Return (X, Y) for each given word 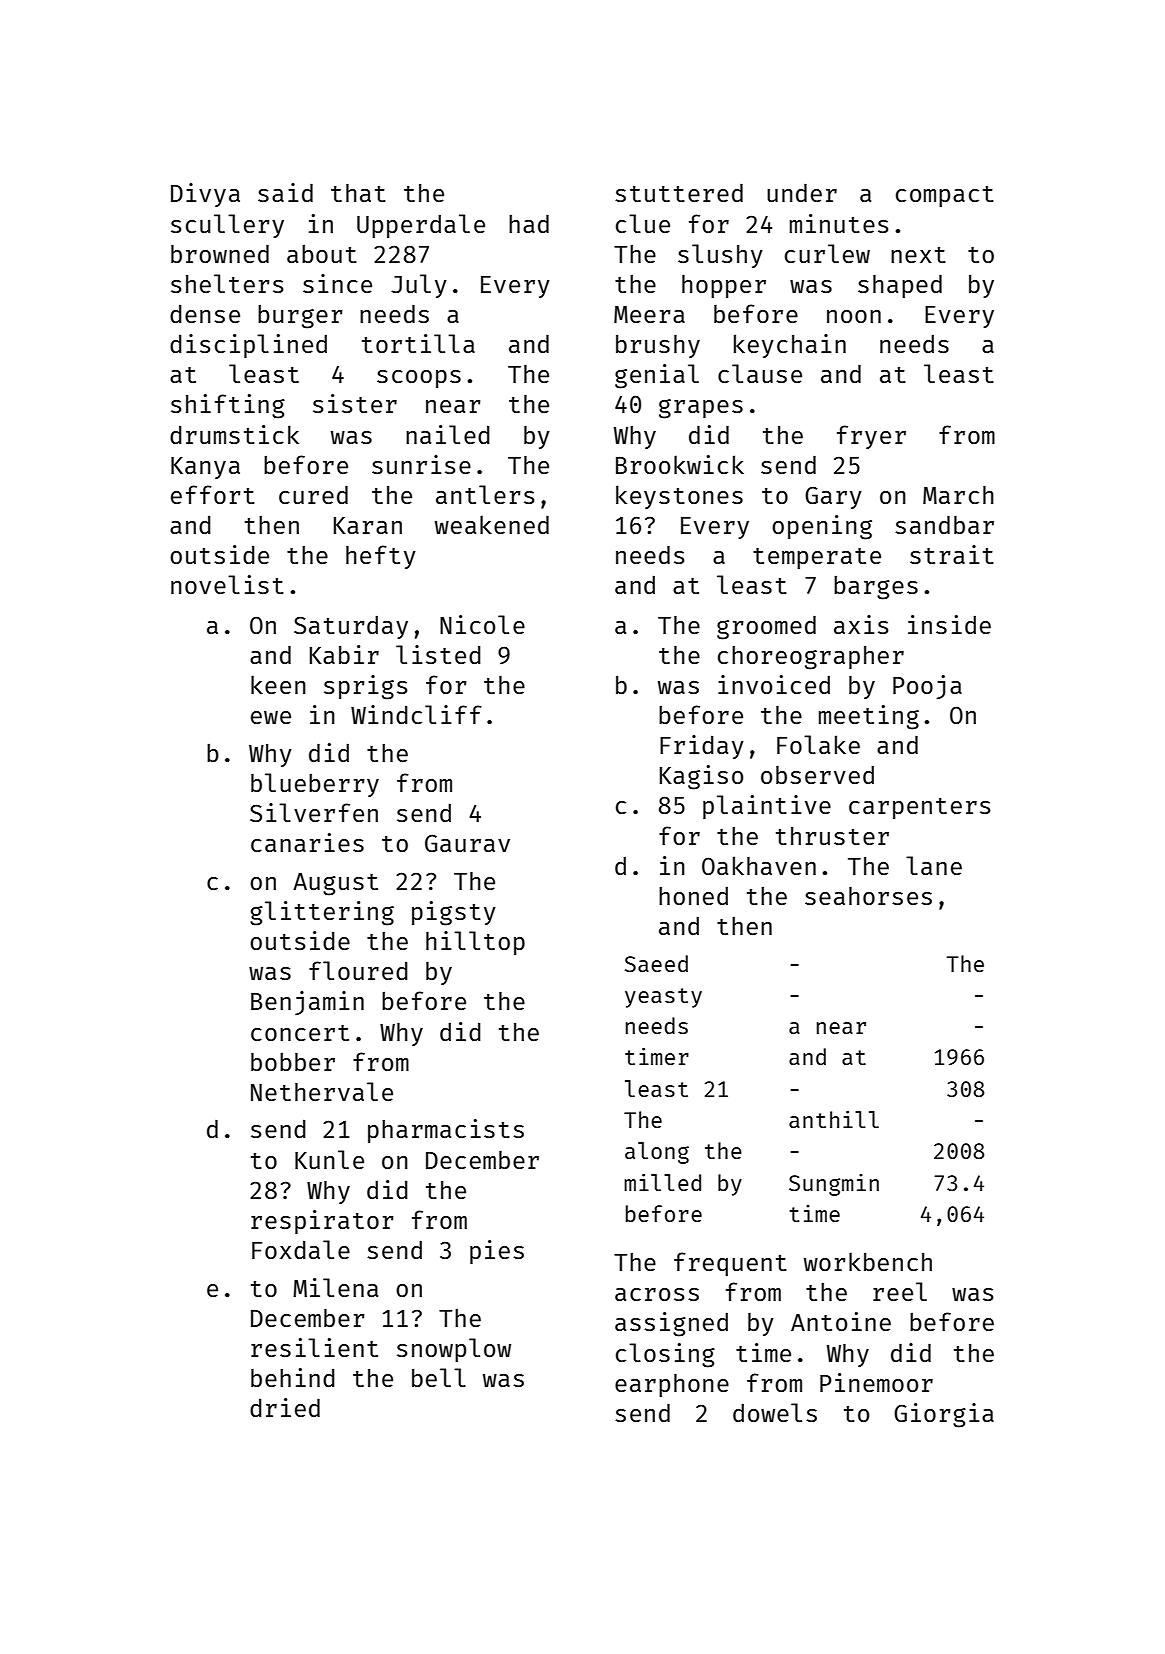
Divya (205, 195)
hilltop (475, 943)
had (529, 224)
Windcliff (416, 714)
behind (293, 1377)
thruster (832, 836)
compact (945, 196)
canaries (307, 842)
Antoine (841, 1321)
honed (693, 895)
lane (934, 865)
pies (497, 1252)
